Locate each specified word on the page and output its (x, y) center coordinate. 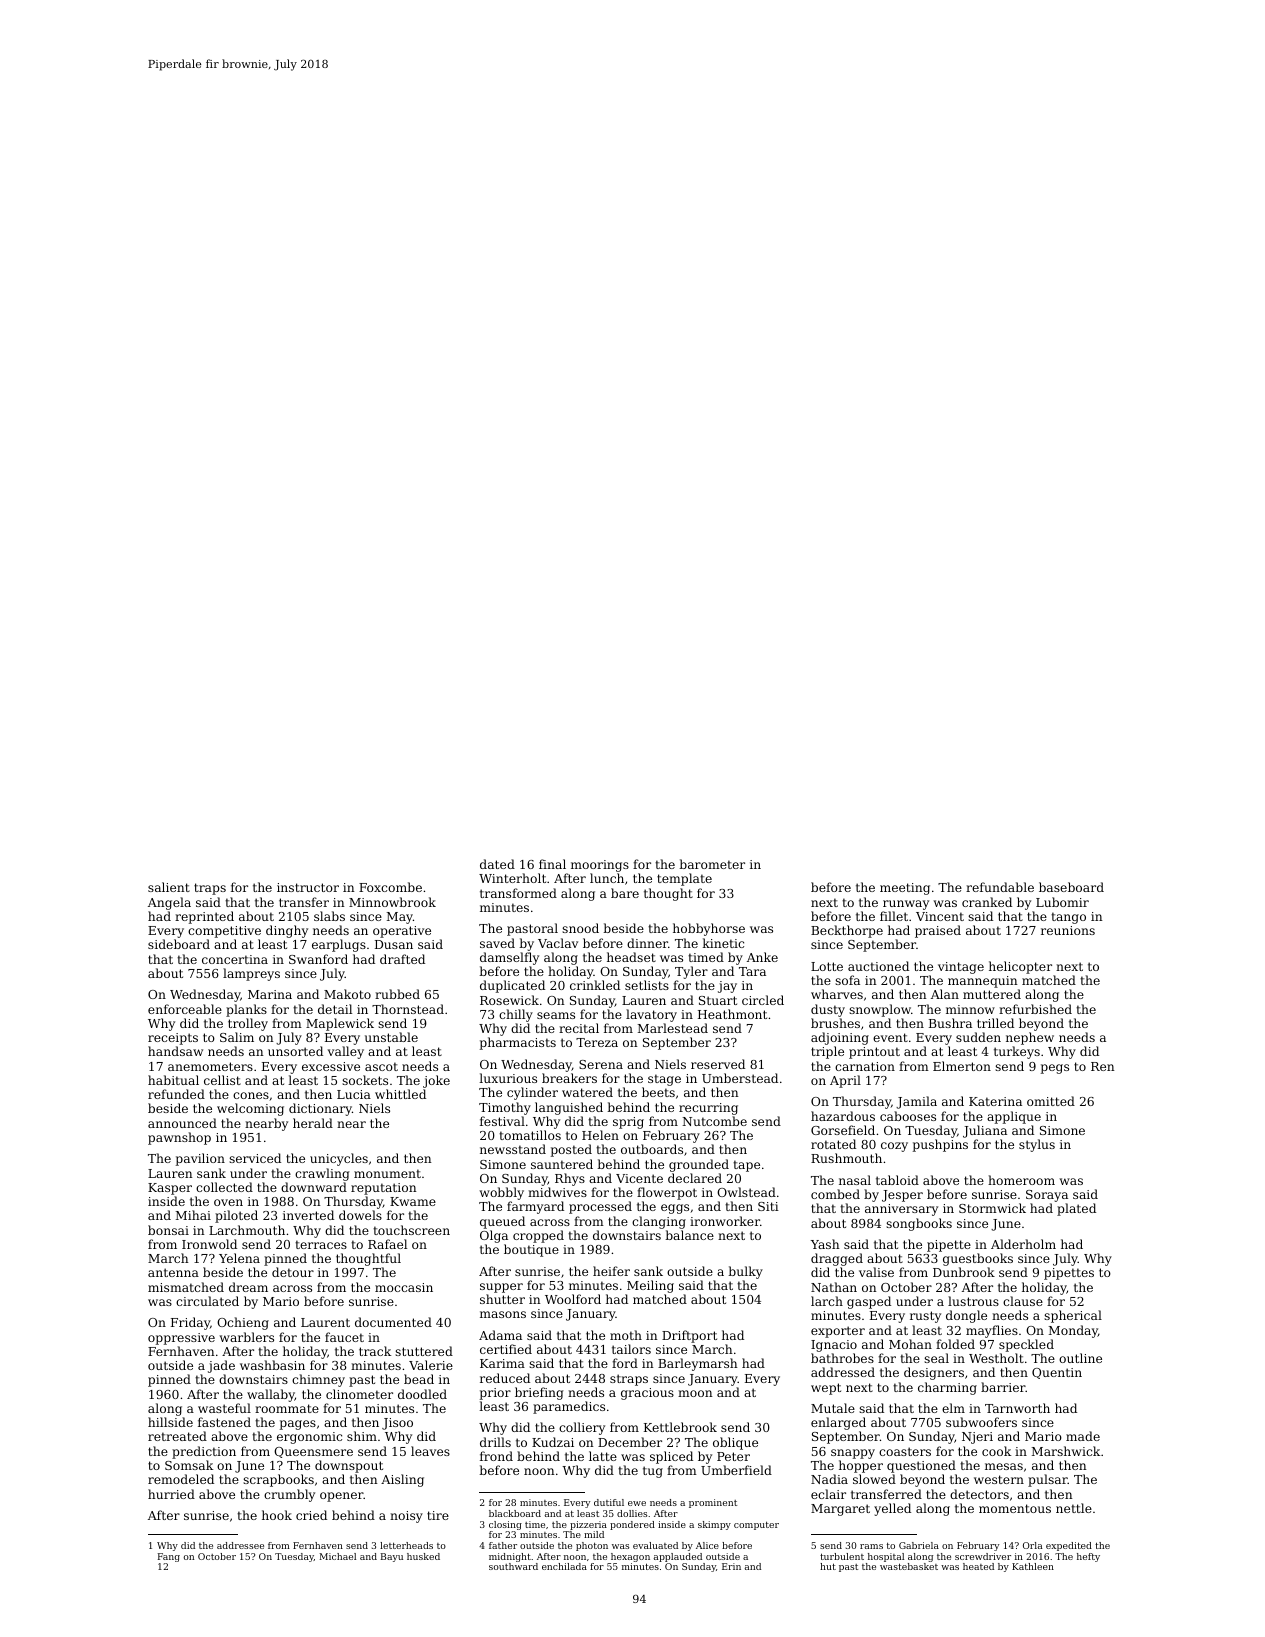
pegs (1055, 1069)
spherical (1073, 1316)
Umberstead (740, 1078)
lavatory (651, 1015)
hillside (170, 1422)
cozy (894, 1147)
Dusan (394, 944)
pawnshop (179, 1138)
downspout (349, 1466)
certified (506, 1349)
